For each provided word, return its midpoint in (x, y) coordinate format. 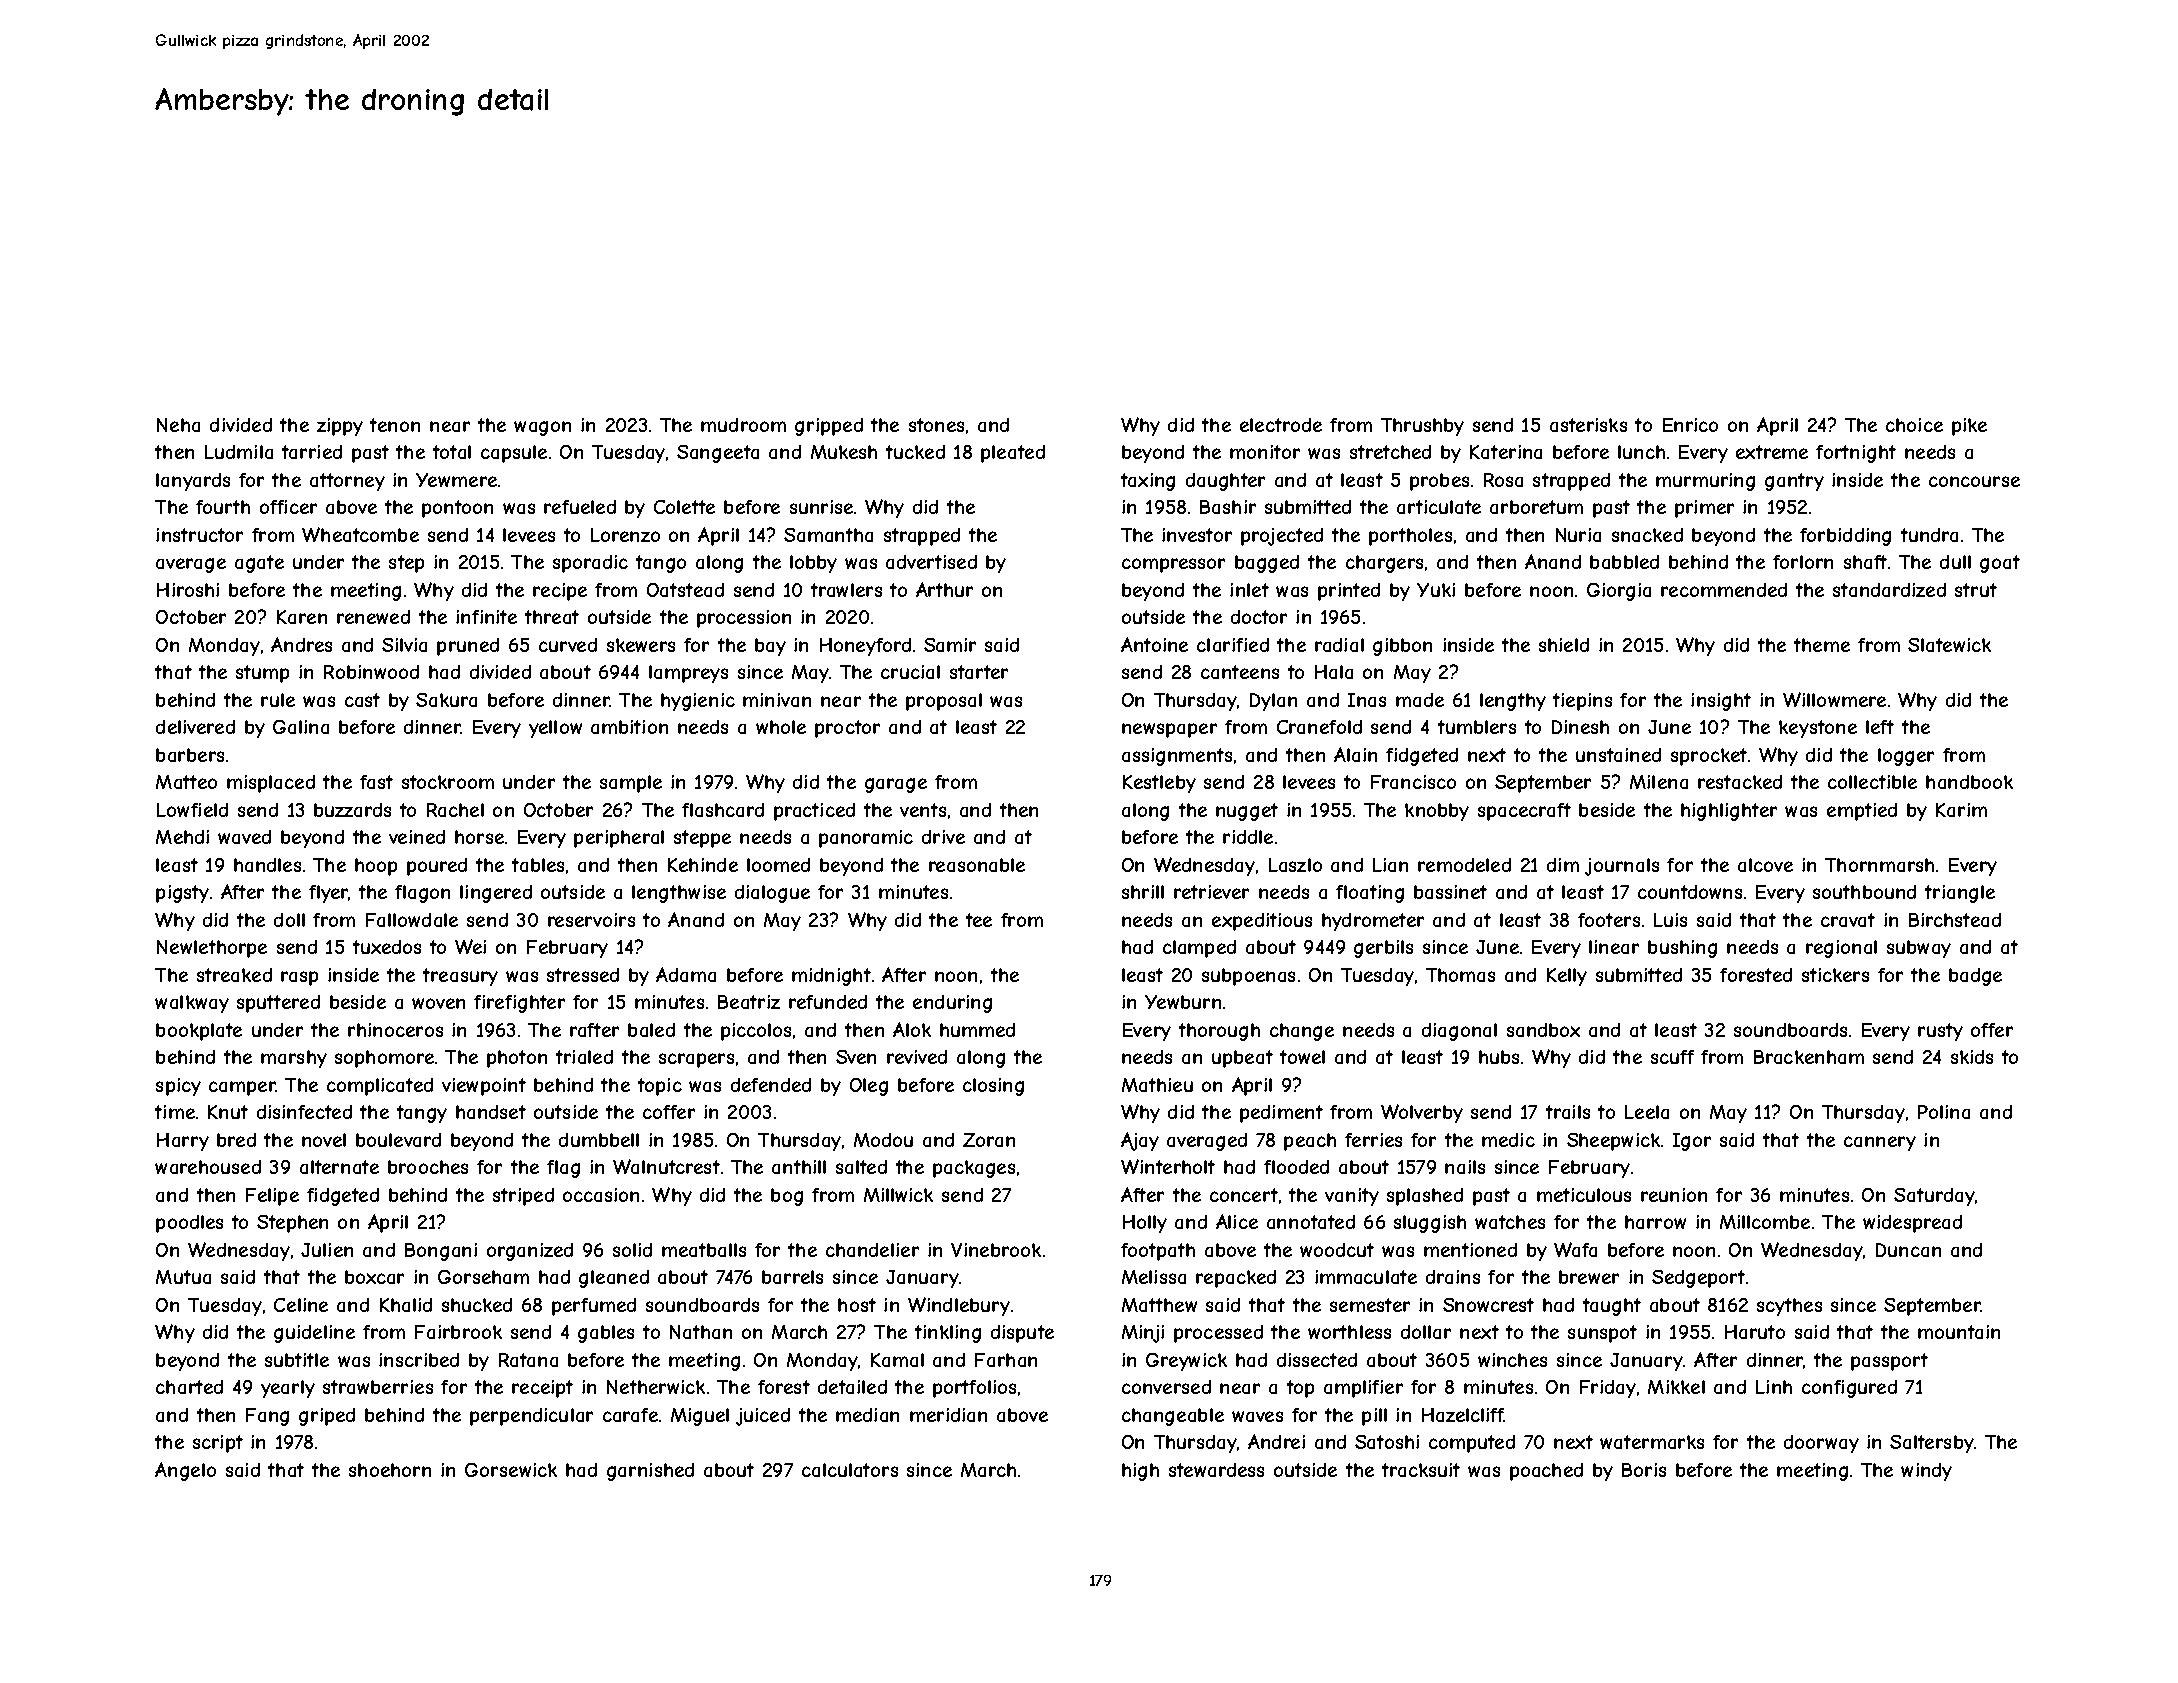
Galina (301, 727)
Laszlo (1295, 865)
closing (993, 1087)
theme (1822, 645)
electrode (1281, 425)
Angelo (185, 1471)
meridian (948, 1415)
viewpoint (484, 1087)
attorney (347, 482)
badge (1975, 977)
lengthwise (679, 894)
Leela (1647, 1112)
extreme (1772, 452)
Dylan (1273, 702)
